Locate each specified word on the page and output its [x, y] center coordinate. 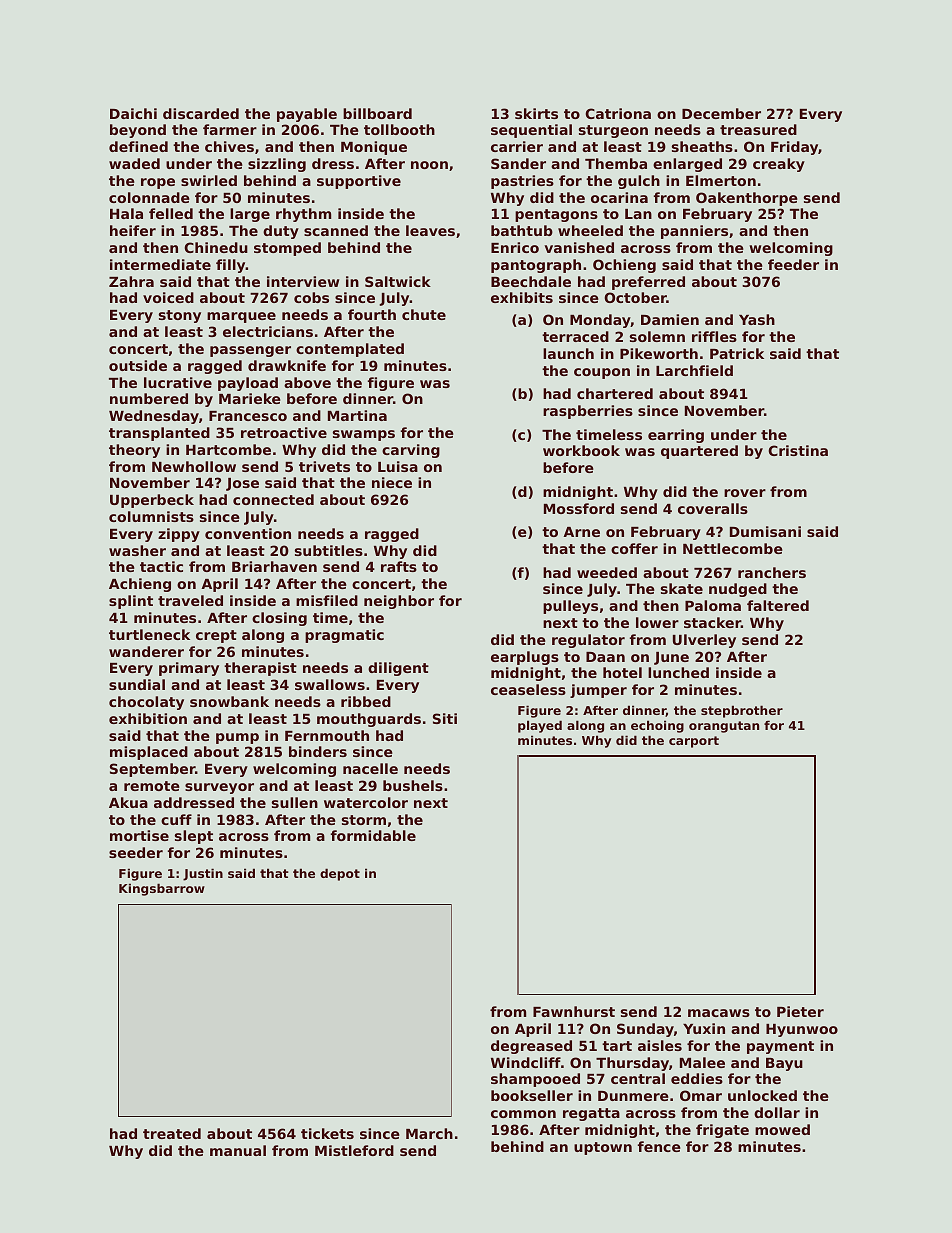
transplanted [159, 434]
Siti [445, 718]
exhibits [522, 297]
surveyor [219, 788]
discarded [201, 113]
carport [694, 742]
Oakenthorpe [747, 199]
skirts [536, 113]
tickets [327, 1133]
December [721, 113]
